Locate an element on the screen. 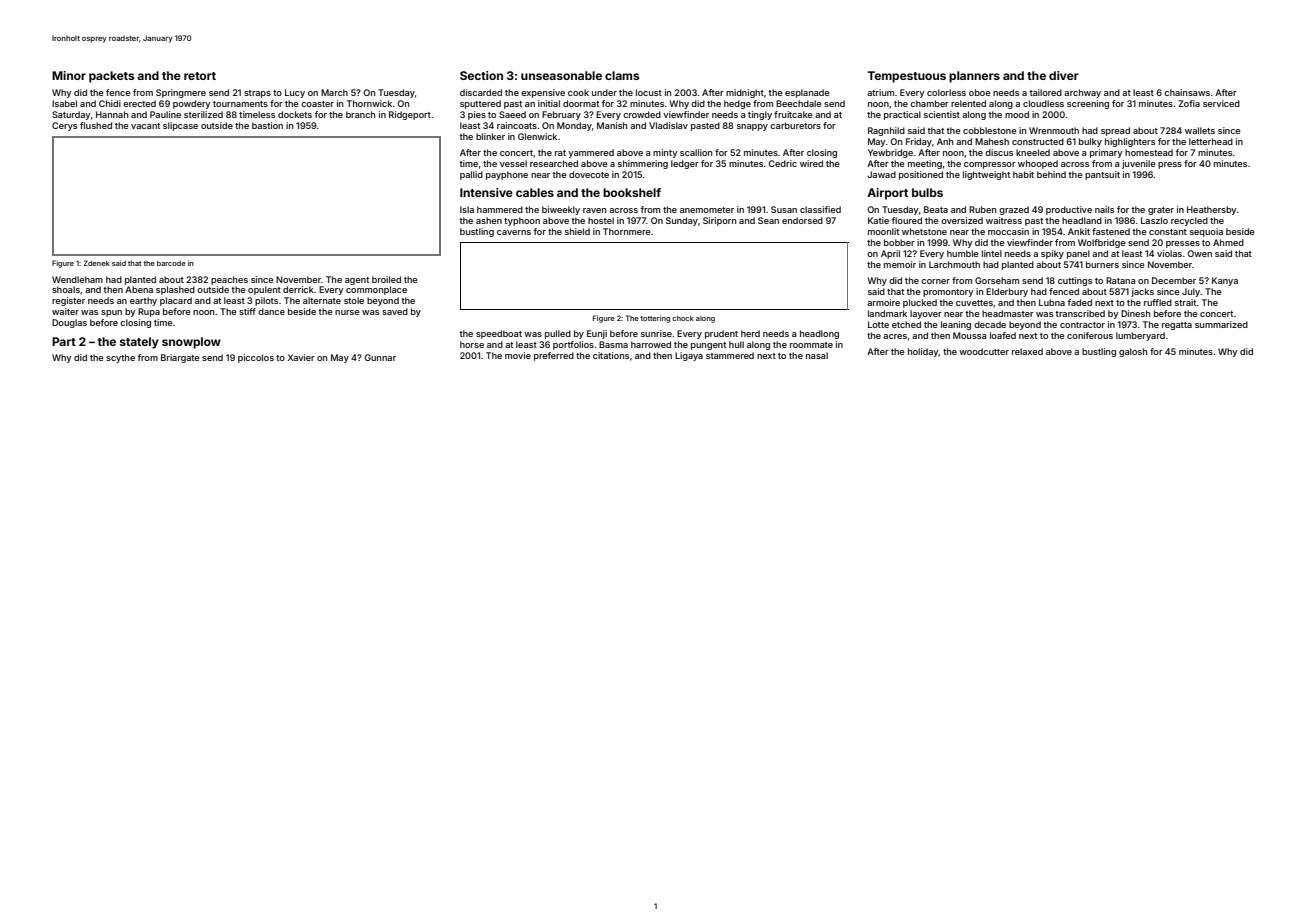 This screenshot has width=1308, height=924. Zdenek is located at coordinates (97, 263).
